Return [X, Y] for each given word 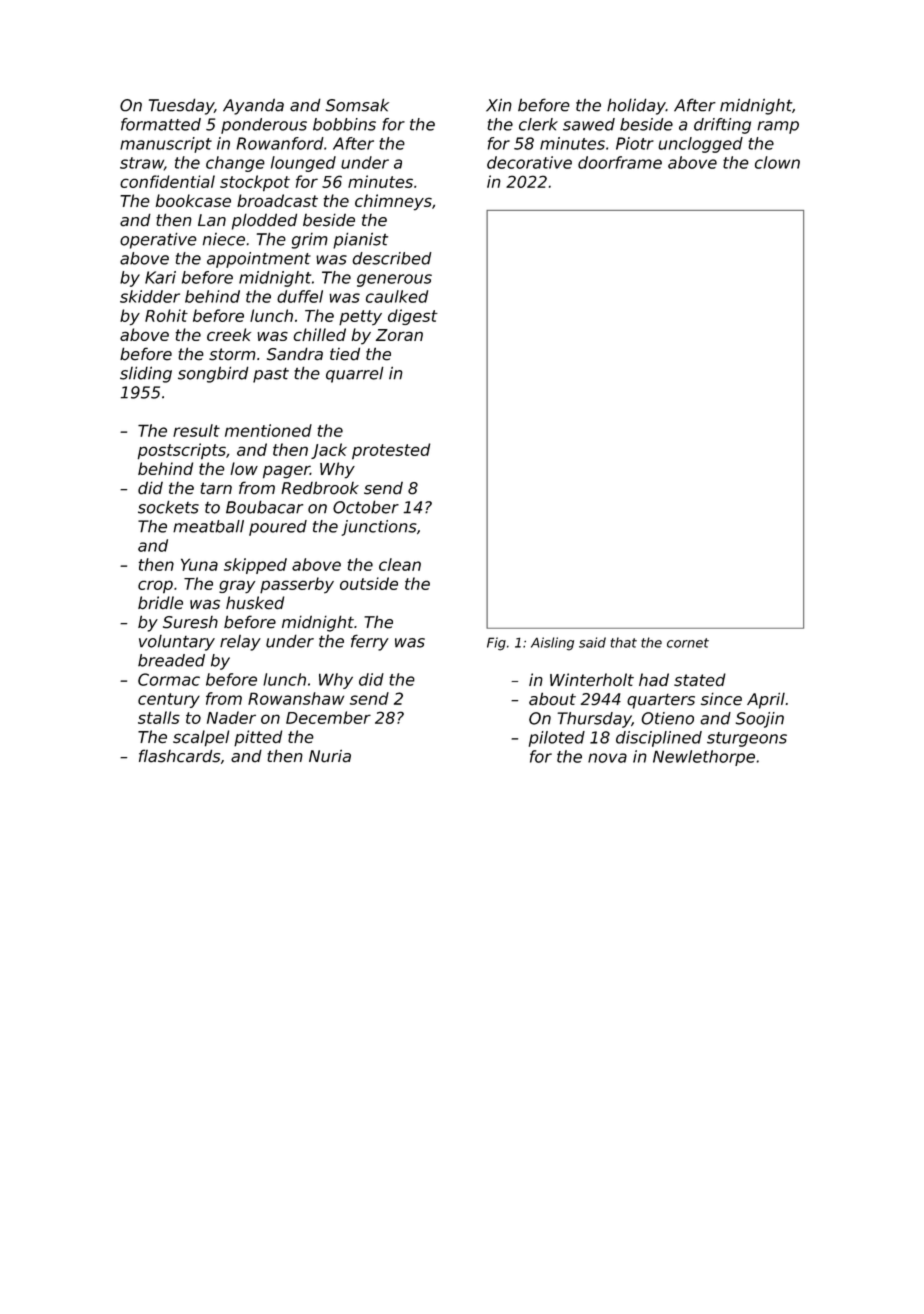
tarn [216, 488]
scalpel [201, 738]
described [392, 258]
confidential [167, 181]
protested [391, 451]
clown [777, 162]
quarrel [354, 374]
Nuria [330, 756]
